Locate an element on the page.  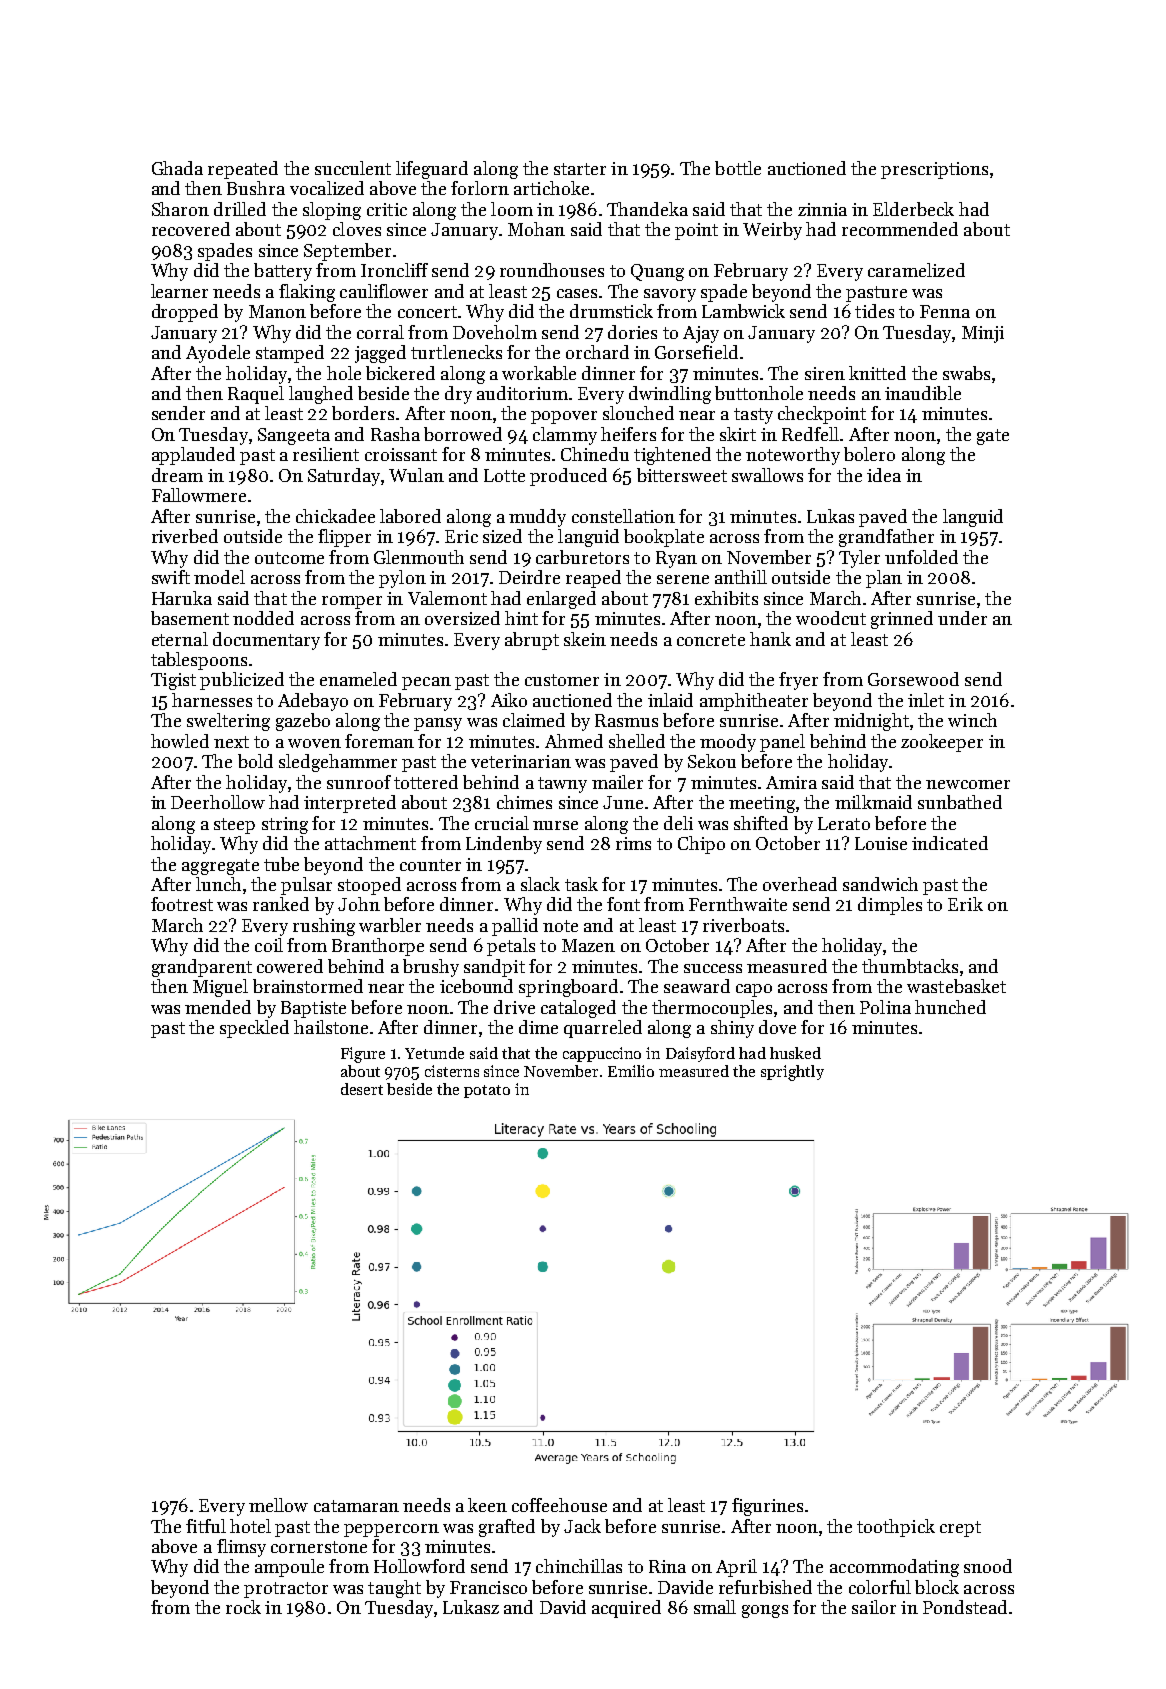
Baptiste is located at coordinates (313, 1009).
